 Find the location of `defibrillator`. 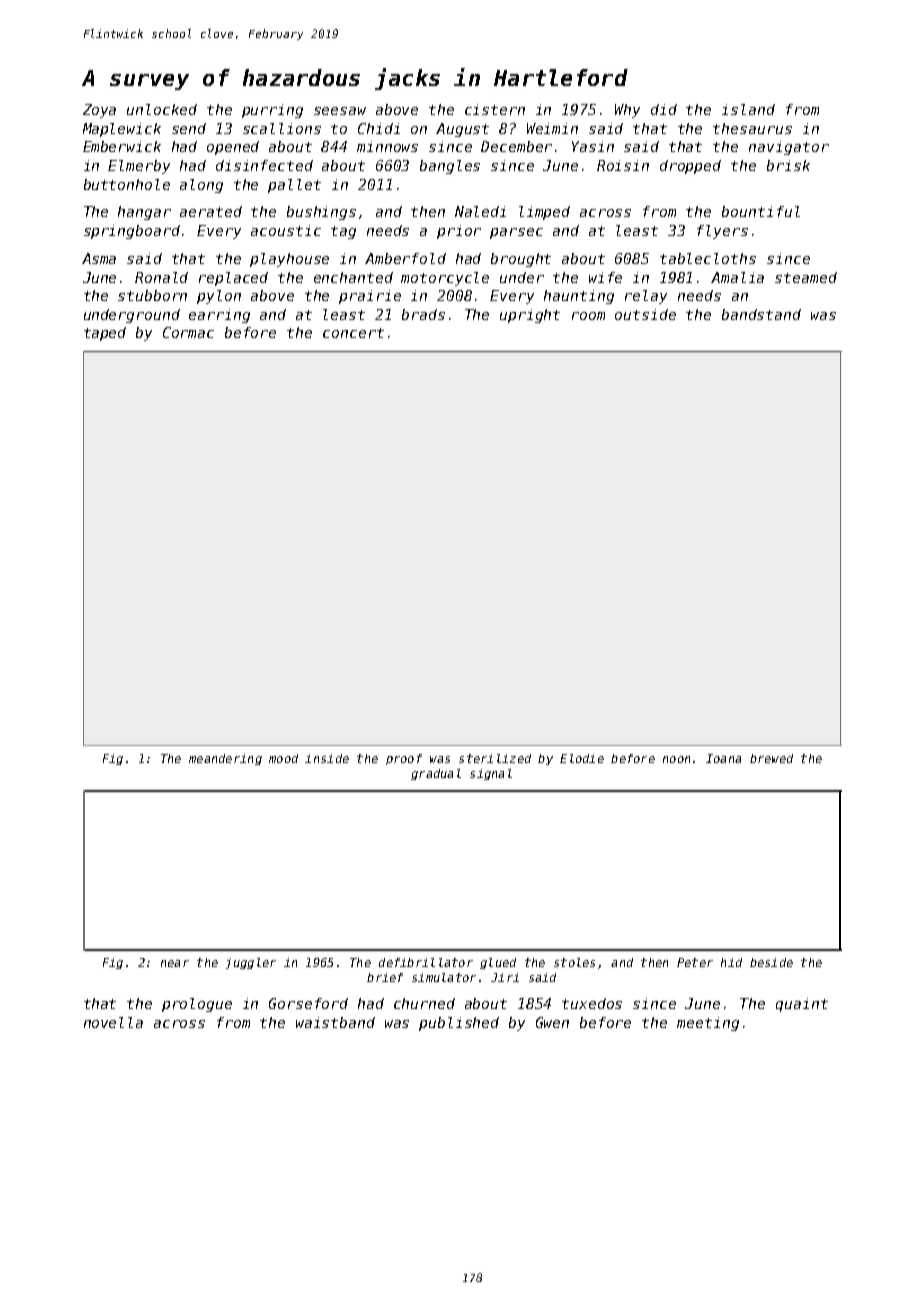

defibrillator is located at coordinates (426, 962).
